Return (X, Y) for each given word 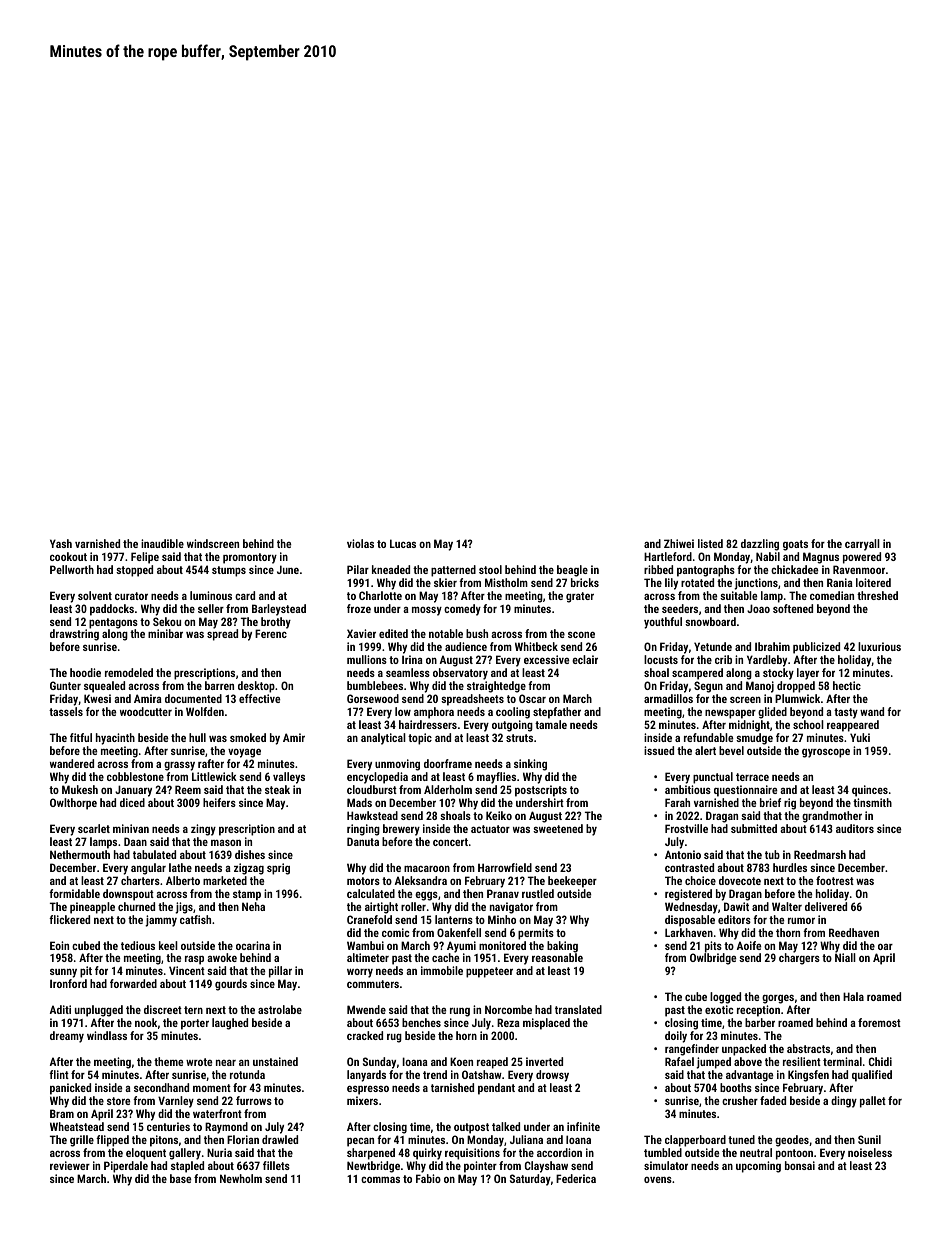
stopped (134, 571)
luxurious (879, 646)
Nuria (219, 1152)
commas (380, 1179)
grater (580, 597)
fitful (81, 737)
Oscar (532, 698)
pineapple (92, 908)
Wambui (365, 945)
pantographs (706, 571)
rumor (801, 920)
